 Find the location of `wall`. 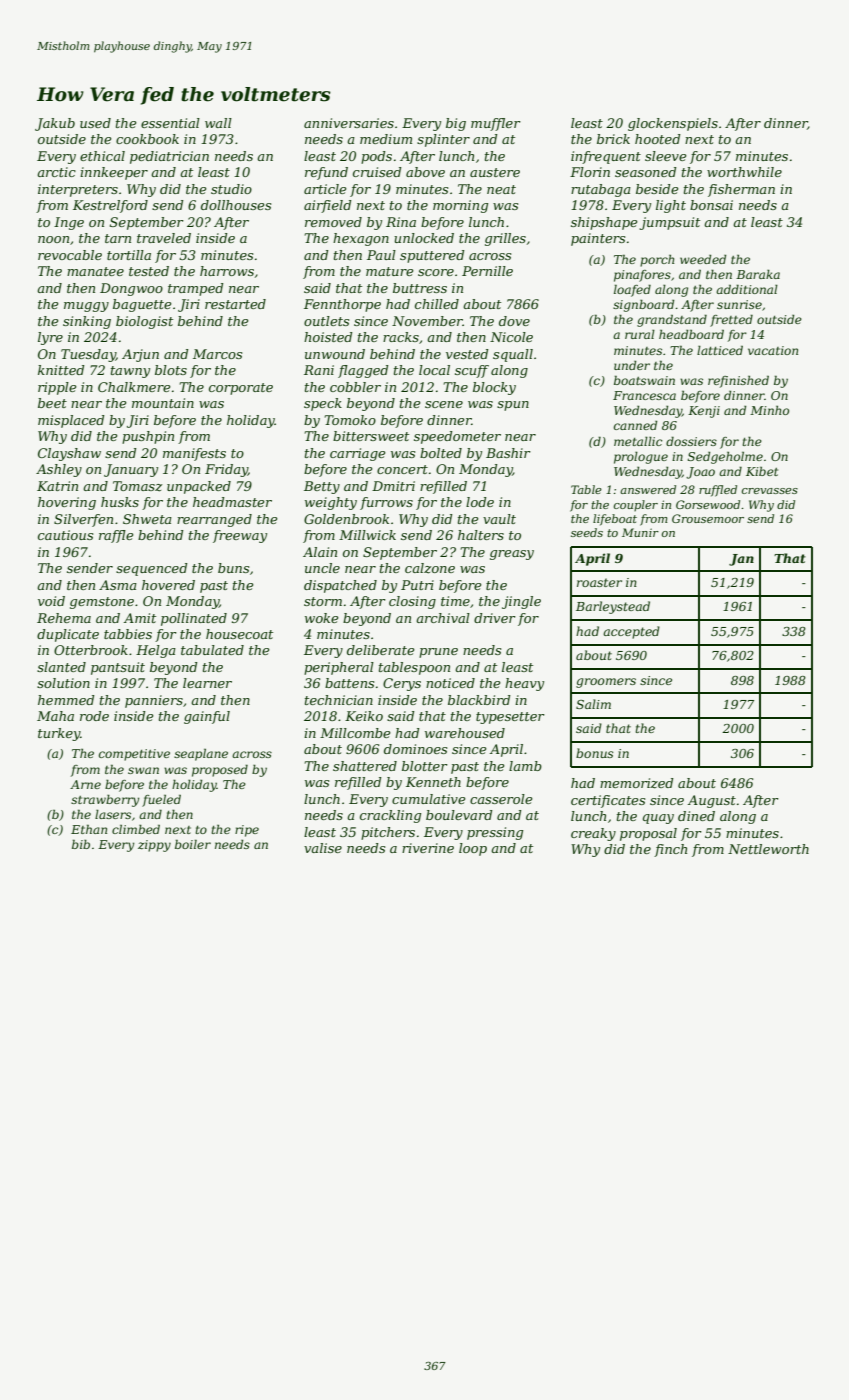

wall is located at coordinates (218, 123).
